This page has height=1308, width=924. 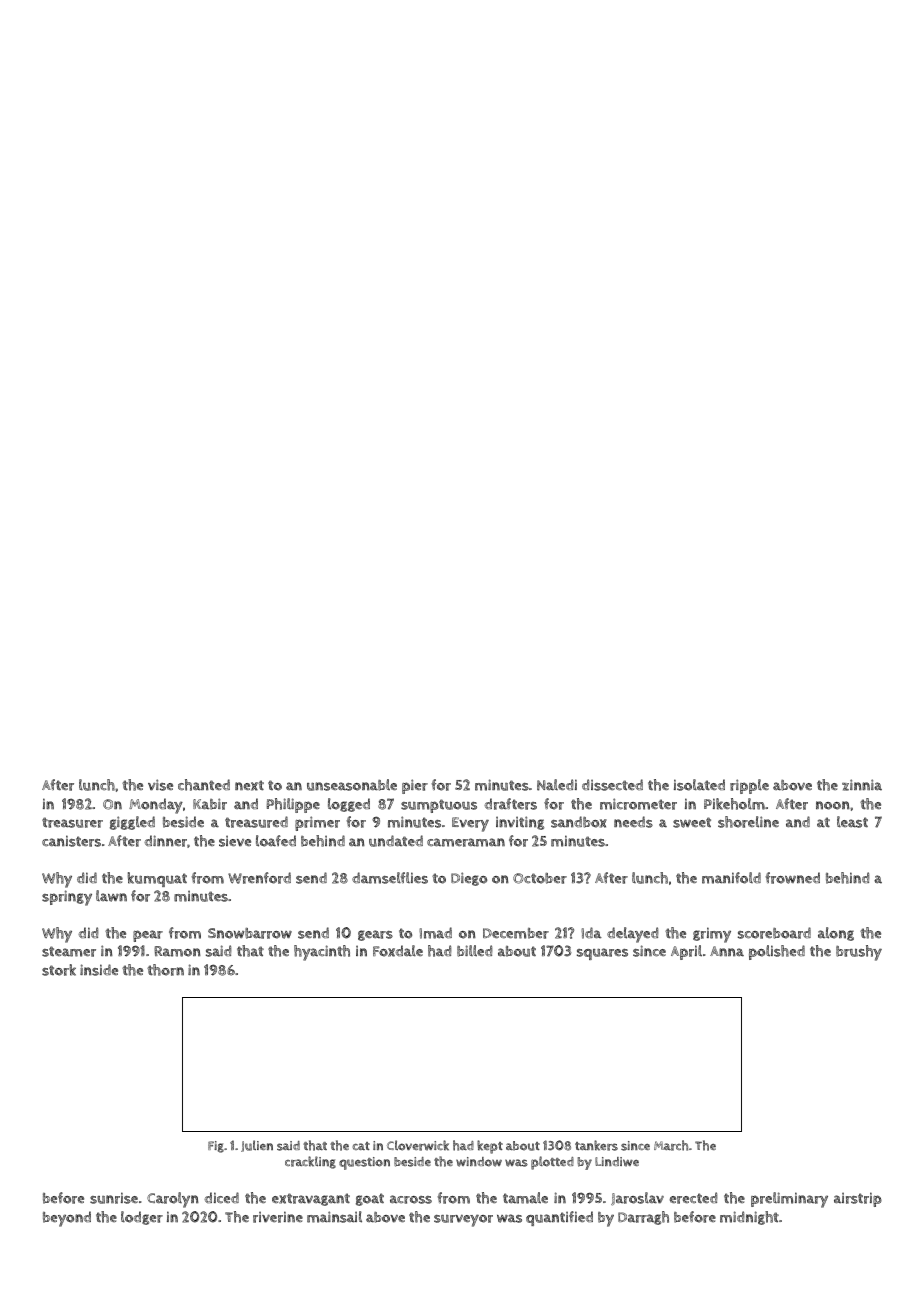 What do you see at coordinates (249, 785) in the page?
I see `next` at bounding box center [249, 785].
